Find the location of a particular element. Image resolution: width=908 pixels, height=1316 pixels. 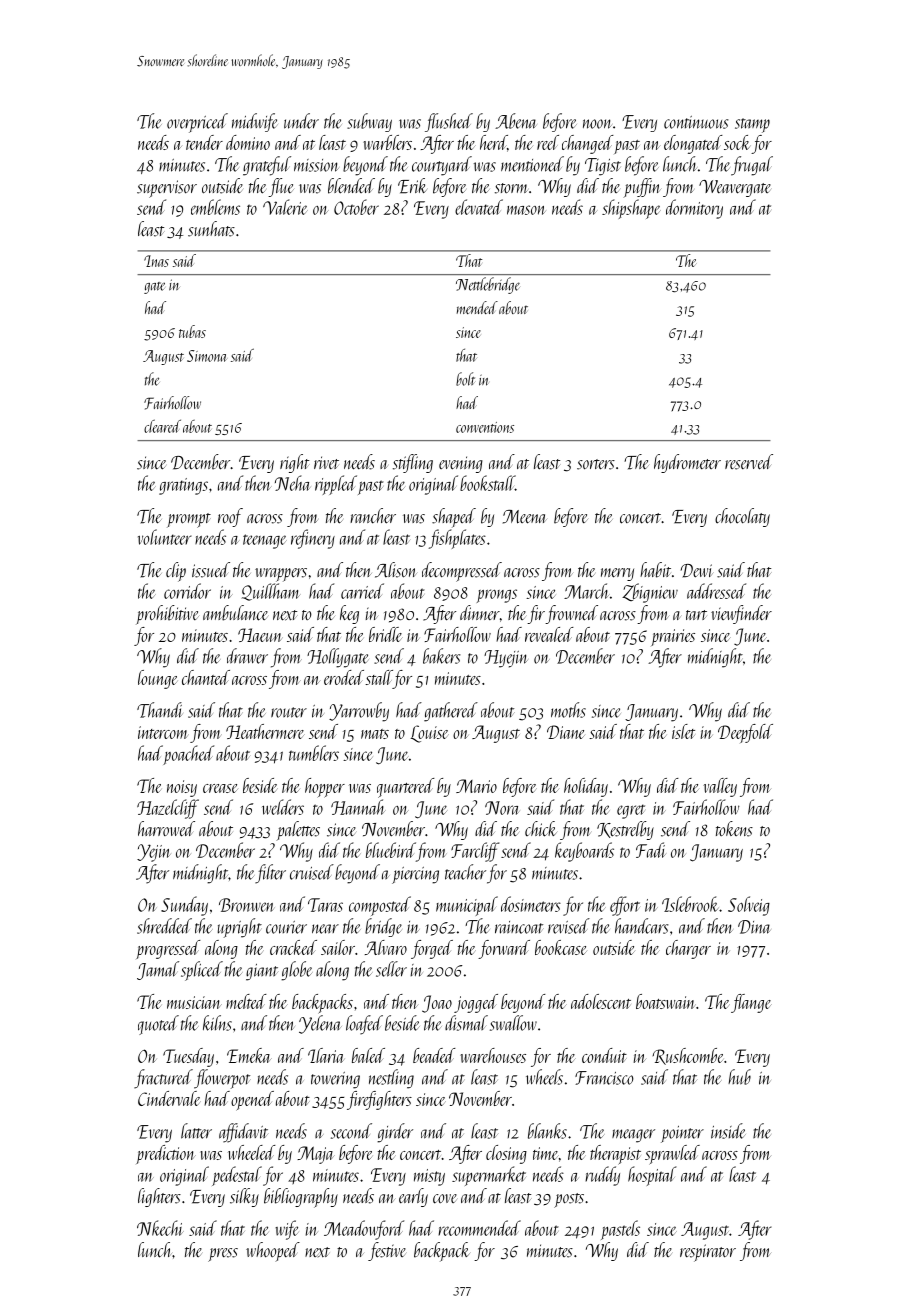

prohibitive is located at coordinates (167, 615).
